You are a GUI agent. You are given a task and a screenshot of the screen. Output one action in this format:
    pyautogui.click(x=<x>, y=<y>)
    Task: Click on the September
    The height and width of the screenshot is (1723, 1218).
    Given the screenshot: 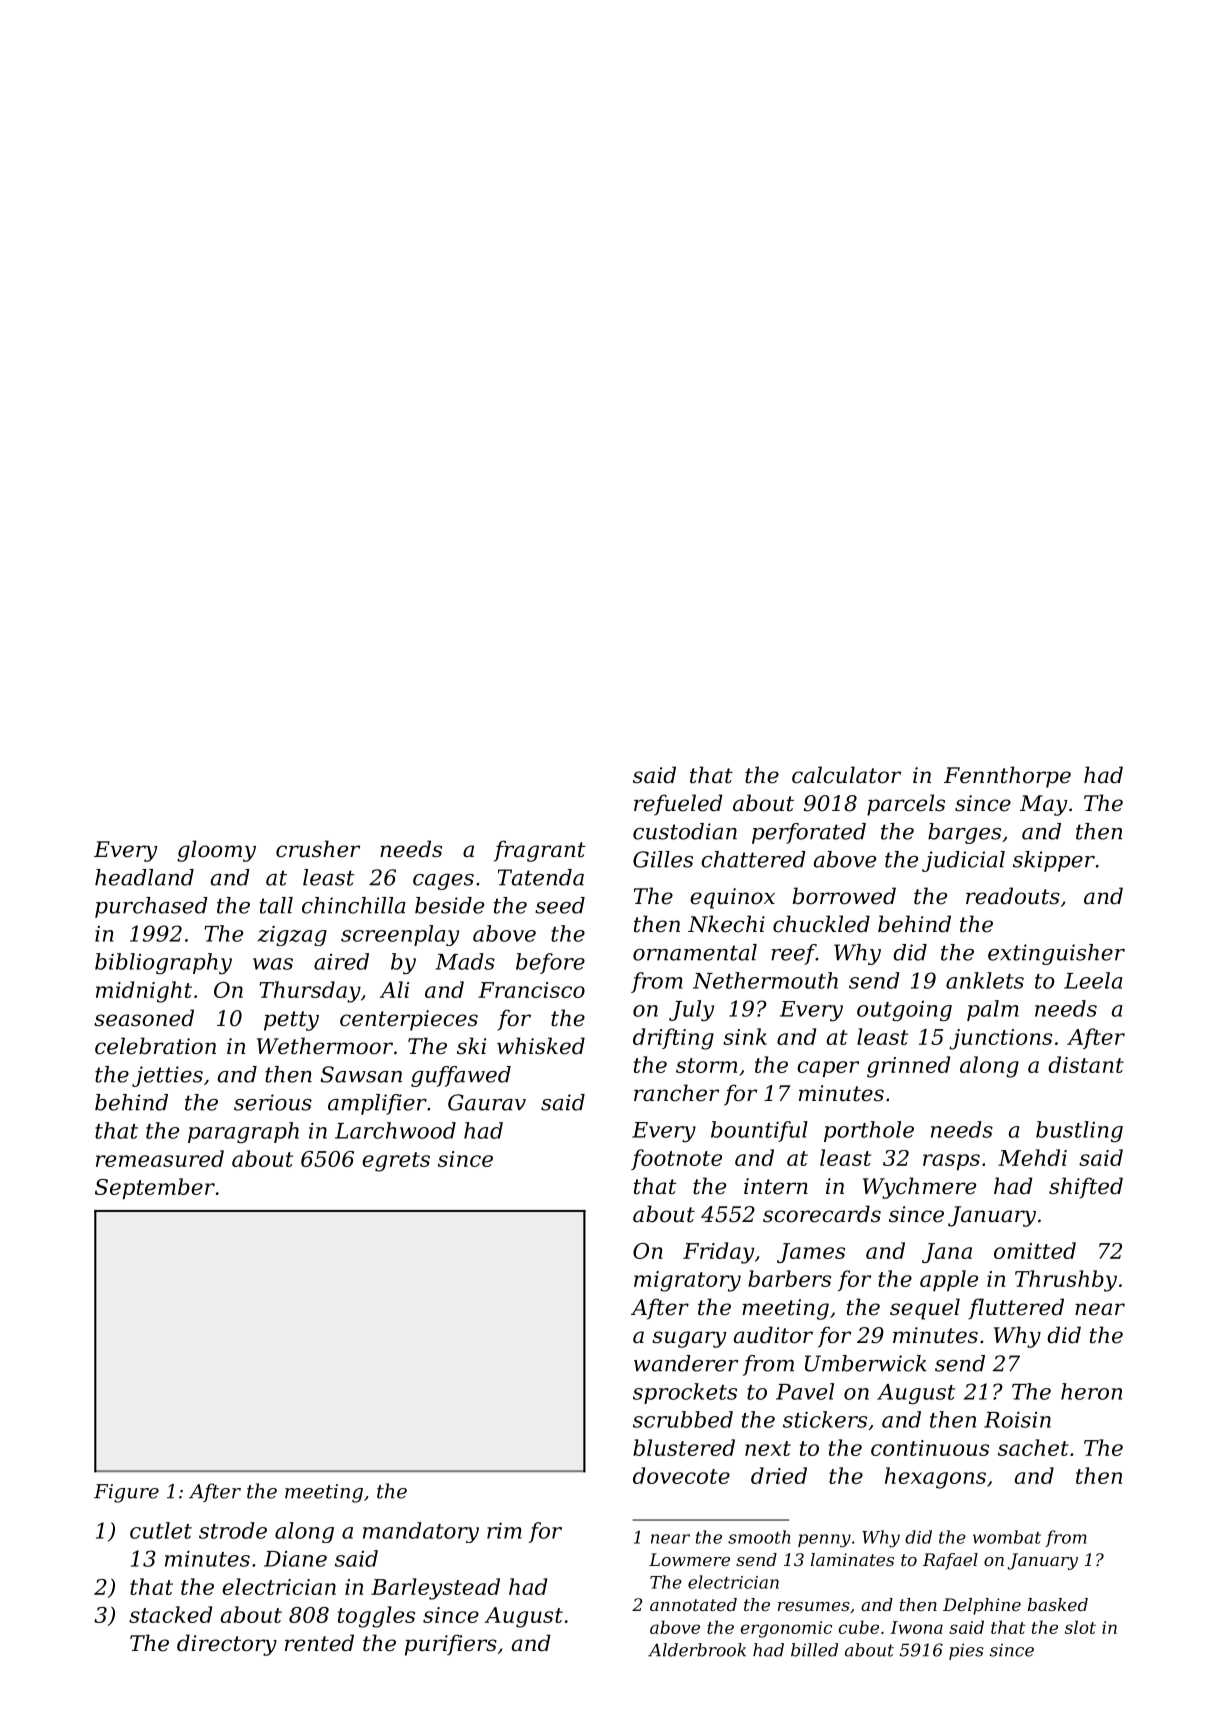 What is the action you would take?
    pyautogui.click(x=155, y=1188)
